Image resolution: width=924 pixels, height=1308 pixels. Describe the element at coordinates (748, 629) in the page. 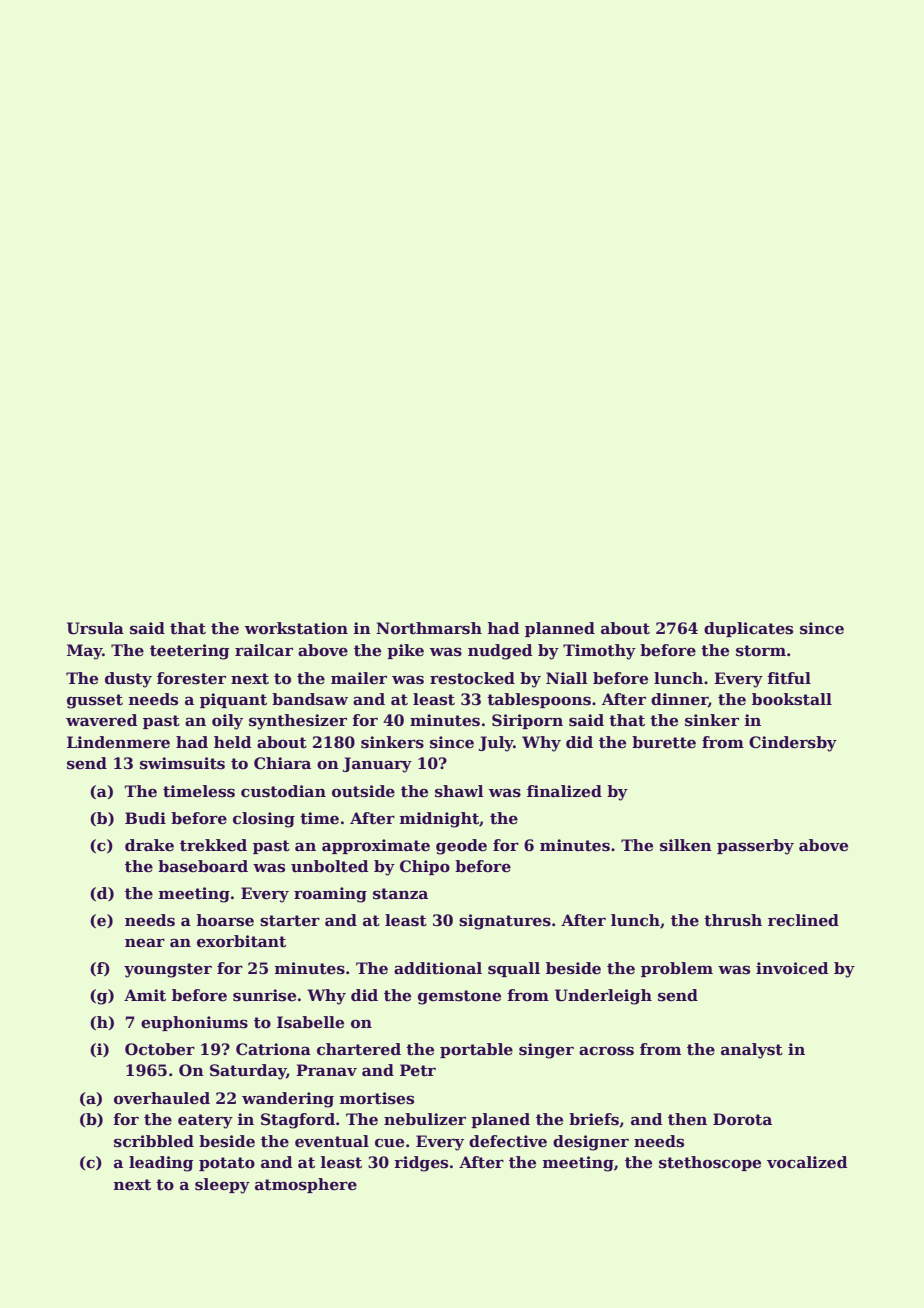

I see `duplicates` at that location.
